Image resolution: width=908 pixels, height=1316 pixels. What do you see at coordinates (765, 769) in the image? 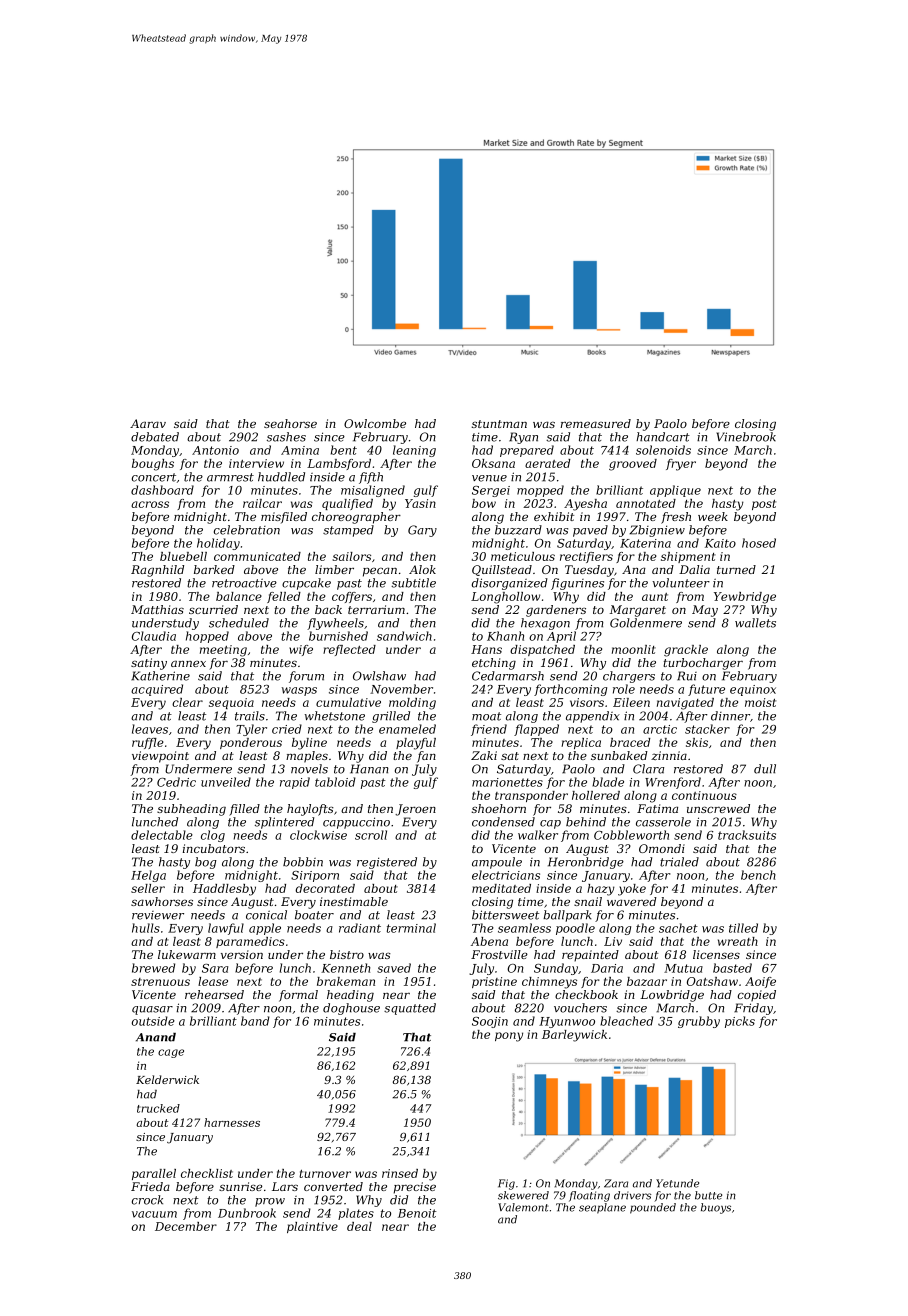
I see `dull` at bounding box center [765, 769].
